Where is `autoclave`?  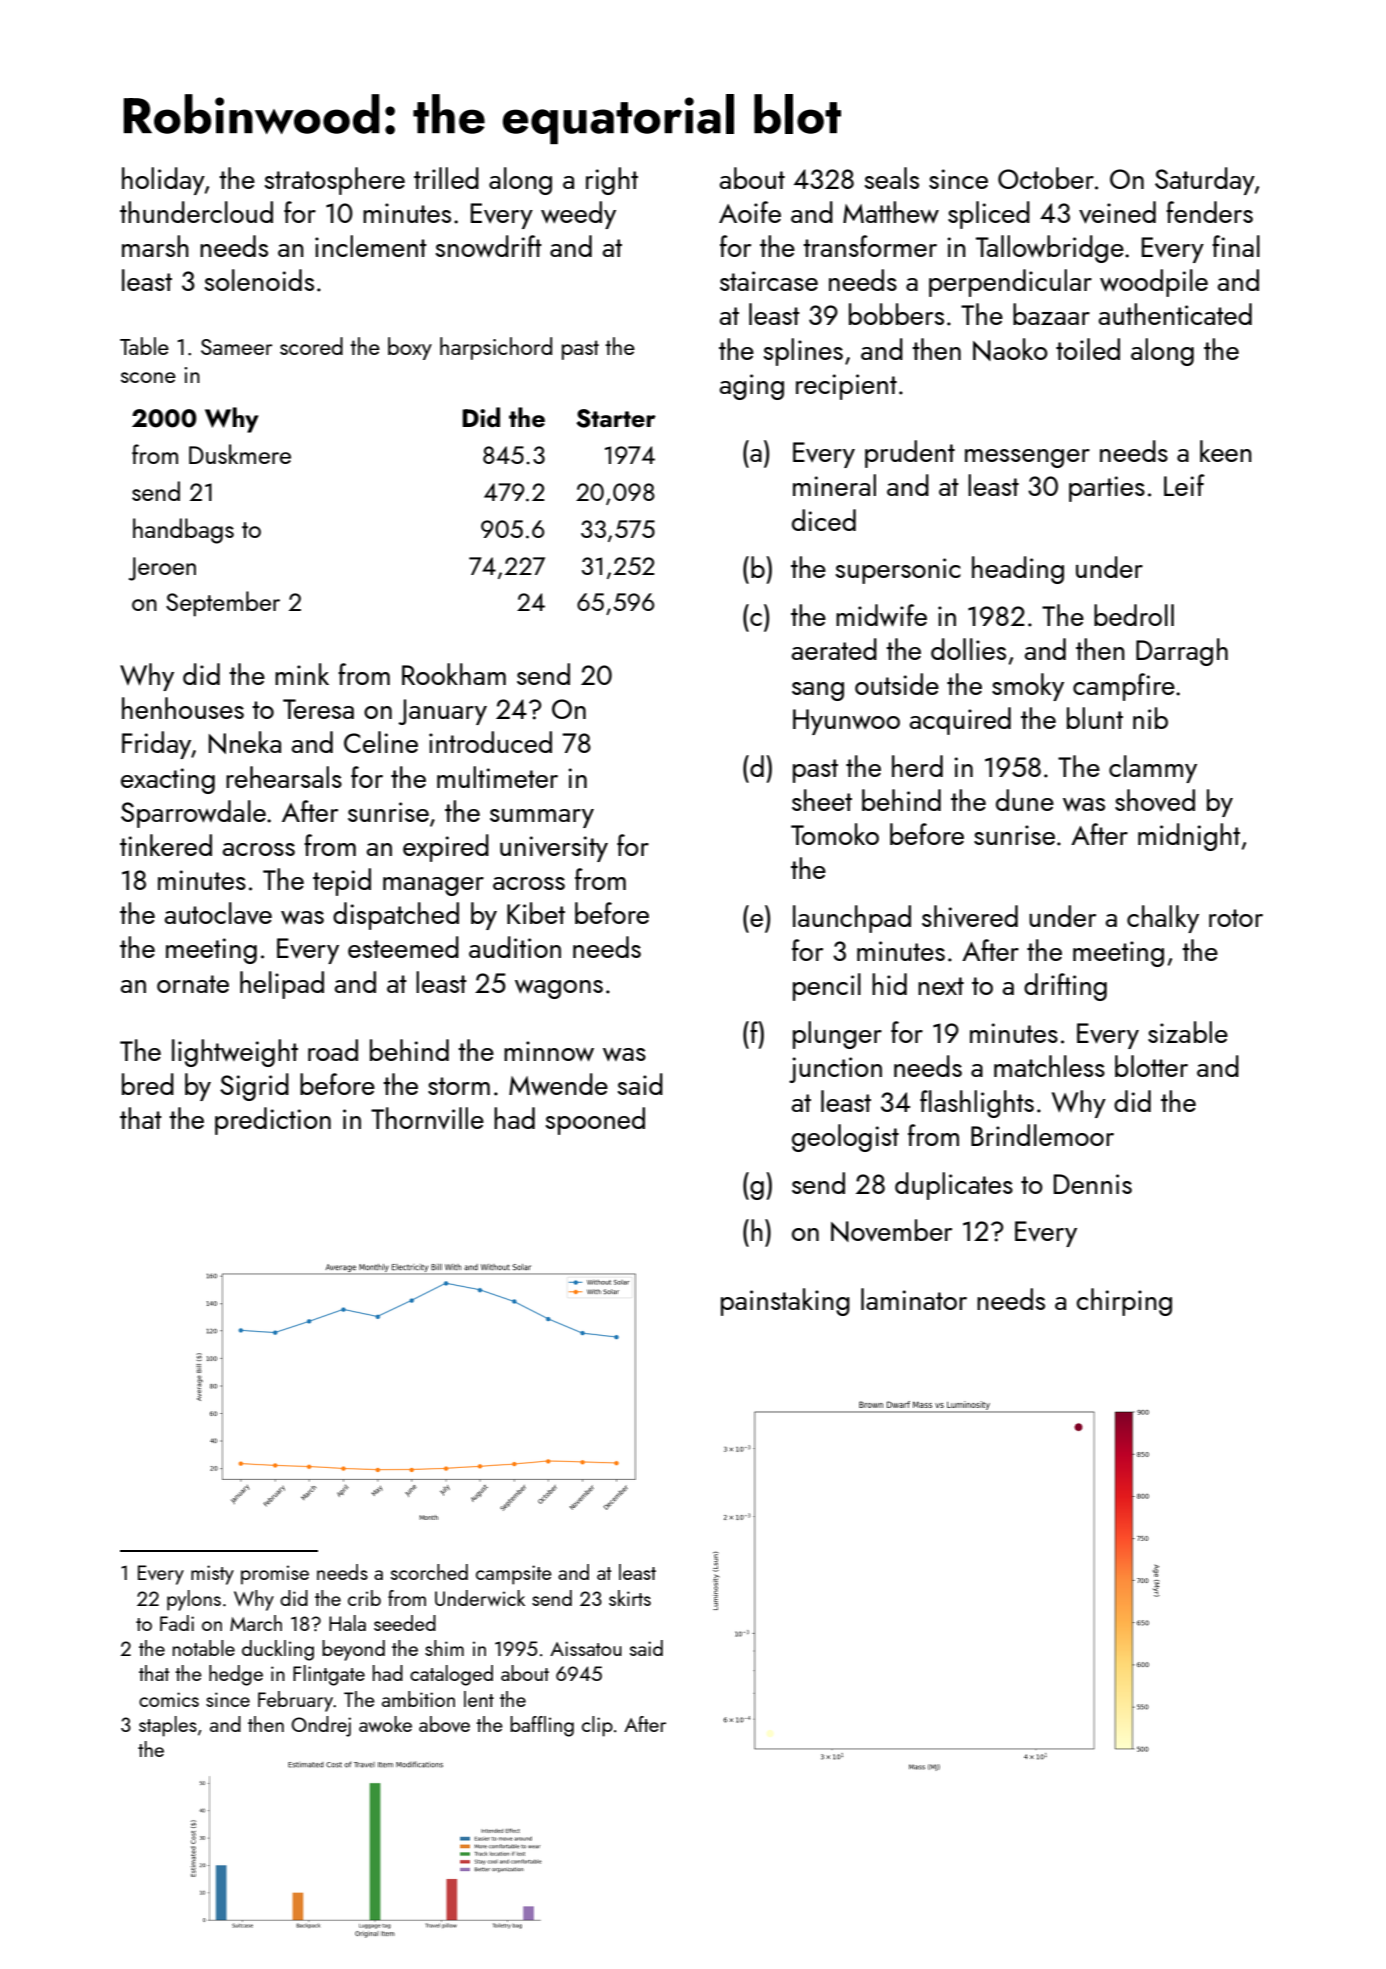 autoclave is located at coordinates (218, 913).
